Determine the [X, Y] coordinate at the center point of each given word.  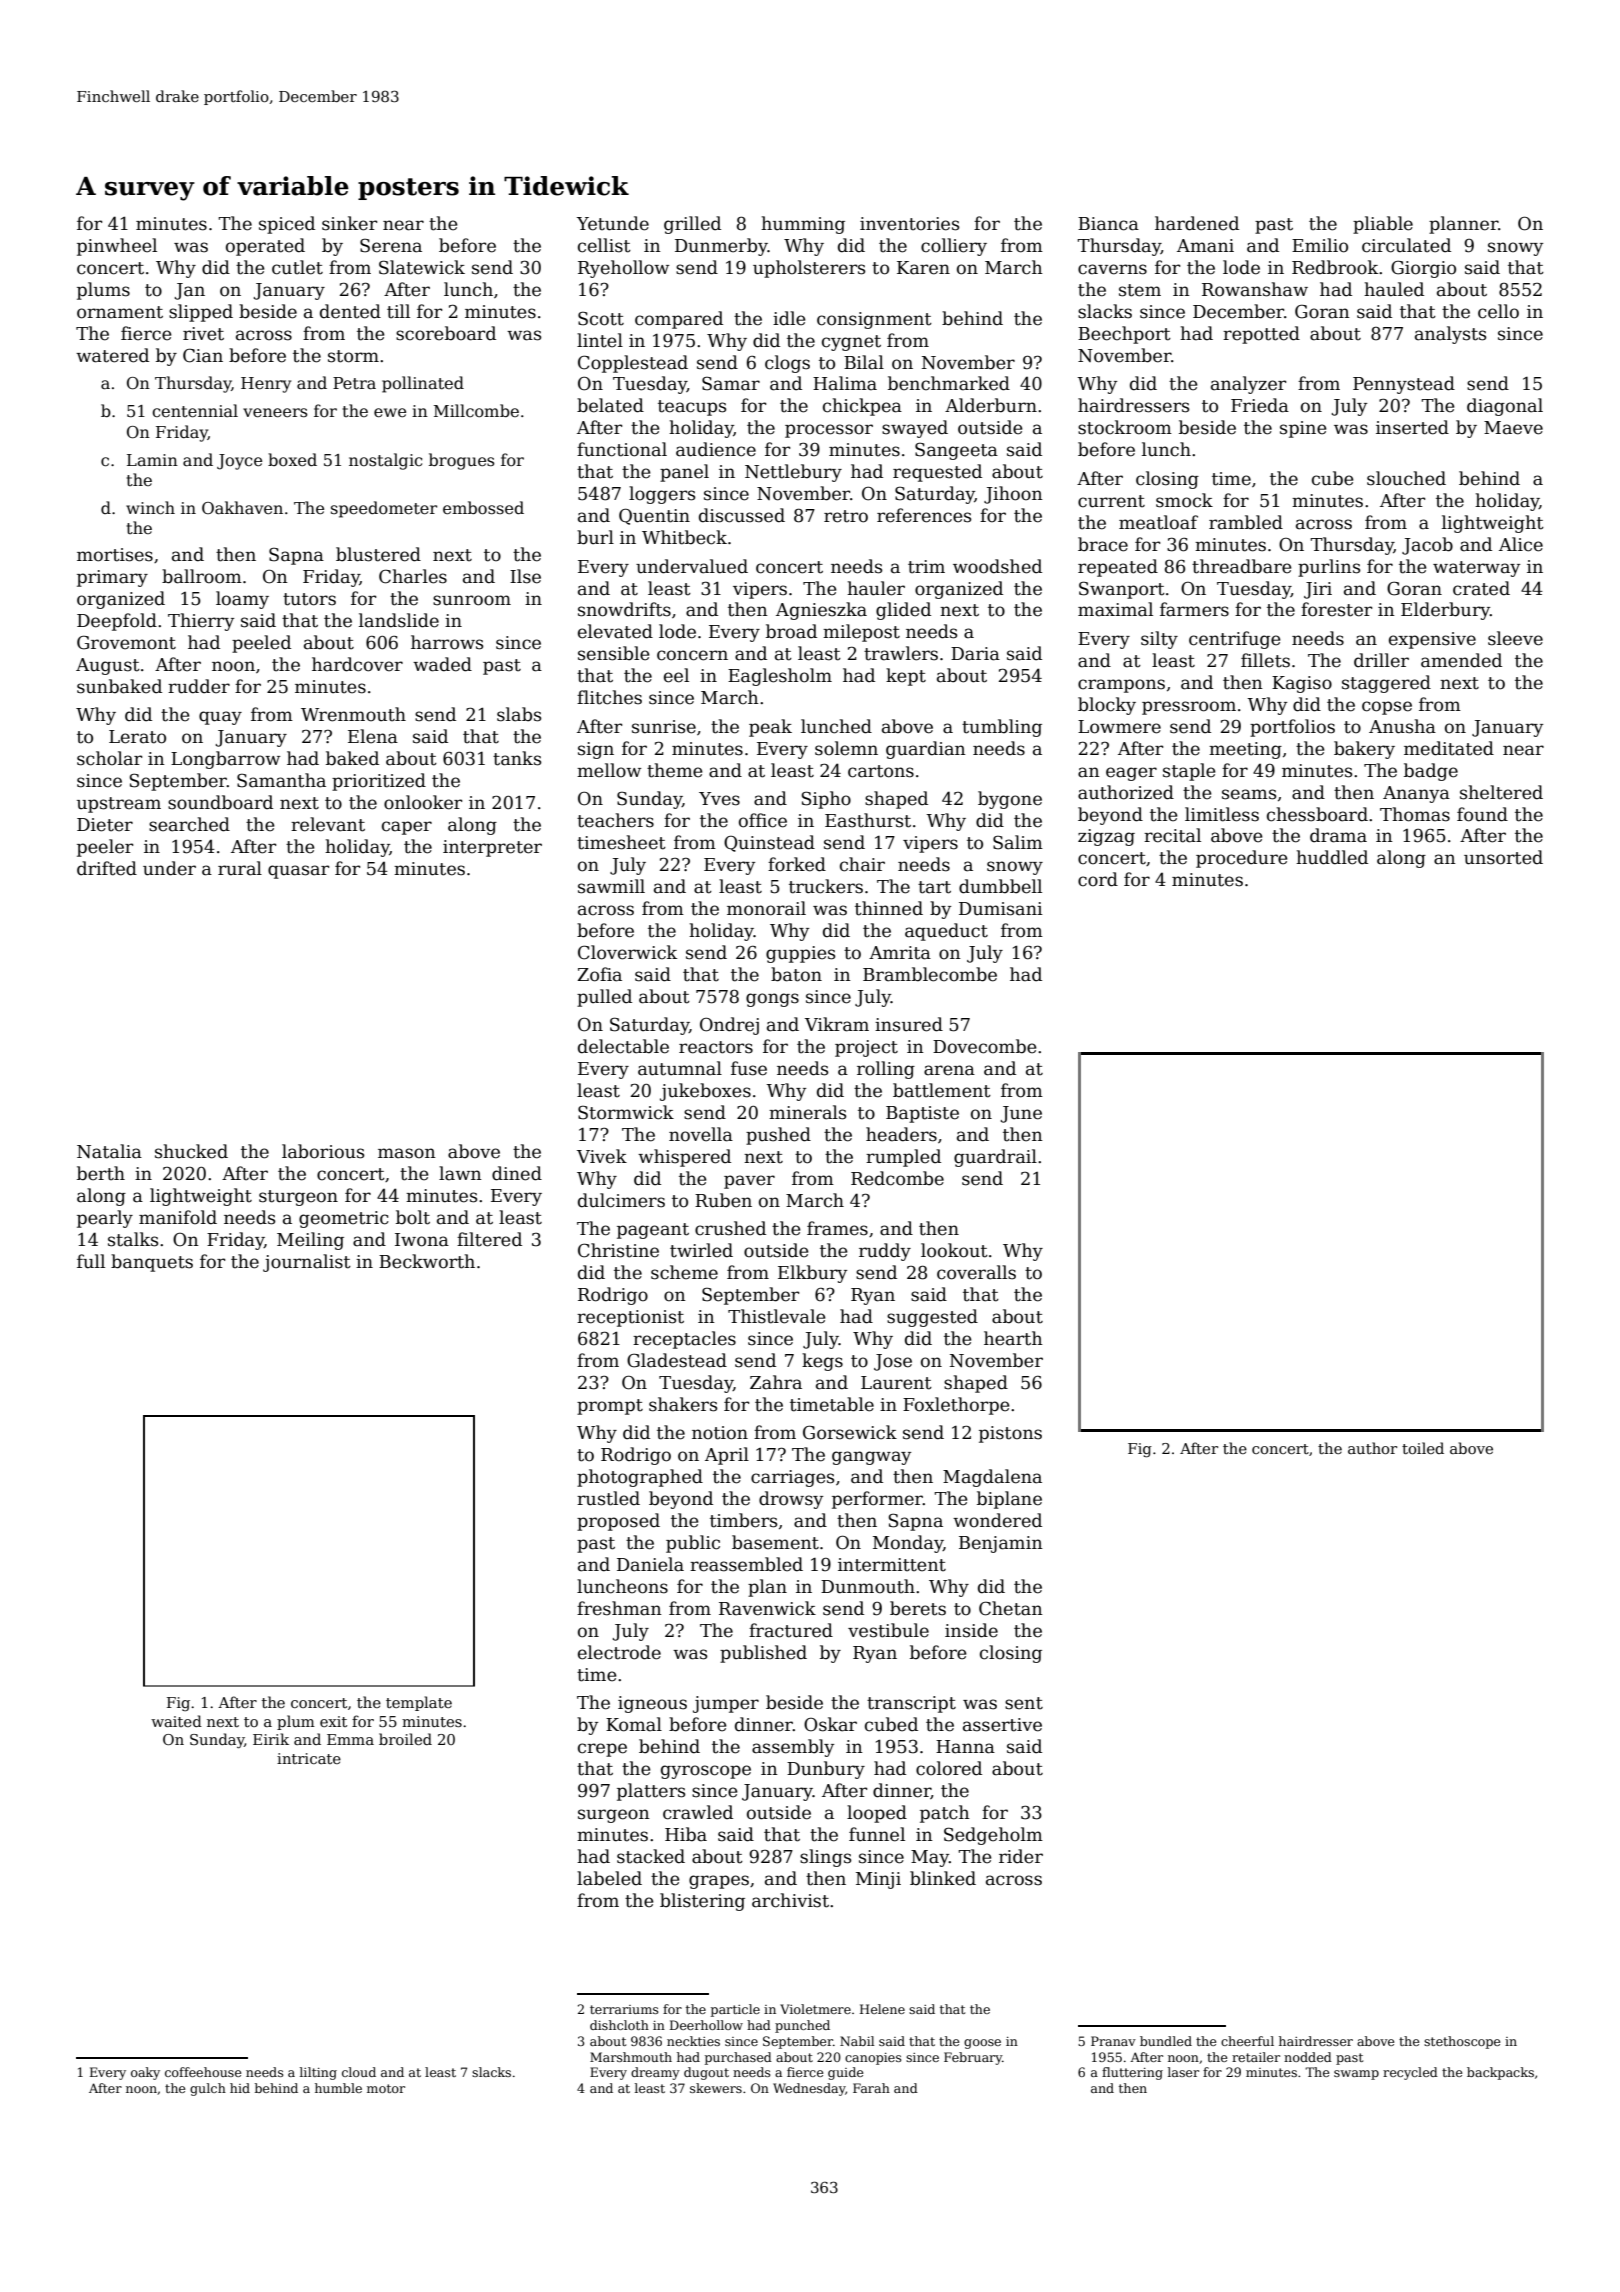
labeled [609, 1878]
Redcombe [897, 1178]
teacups [692, 408]
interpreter [492, 848]
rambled [1246, 522]
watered [112, 355]
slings [825, 1858]
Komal [634, 1724]
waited [176, 1721]
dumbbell [1000, 886]
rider [1021, 1856]
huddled [1332, 857]
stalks [133, 1239]
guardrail [995, 1158]
